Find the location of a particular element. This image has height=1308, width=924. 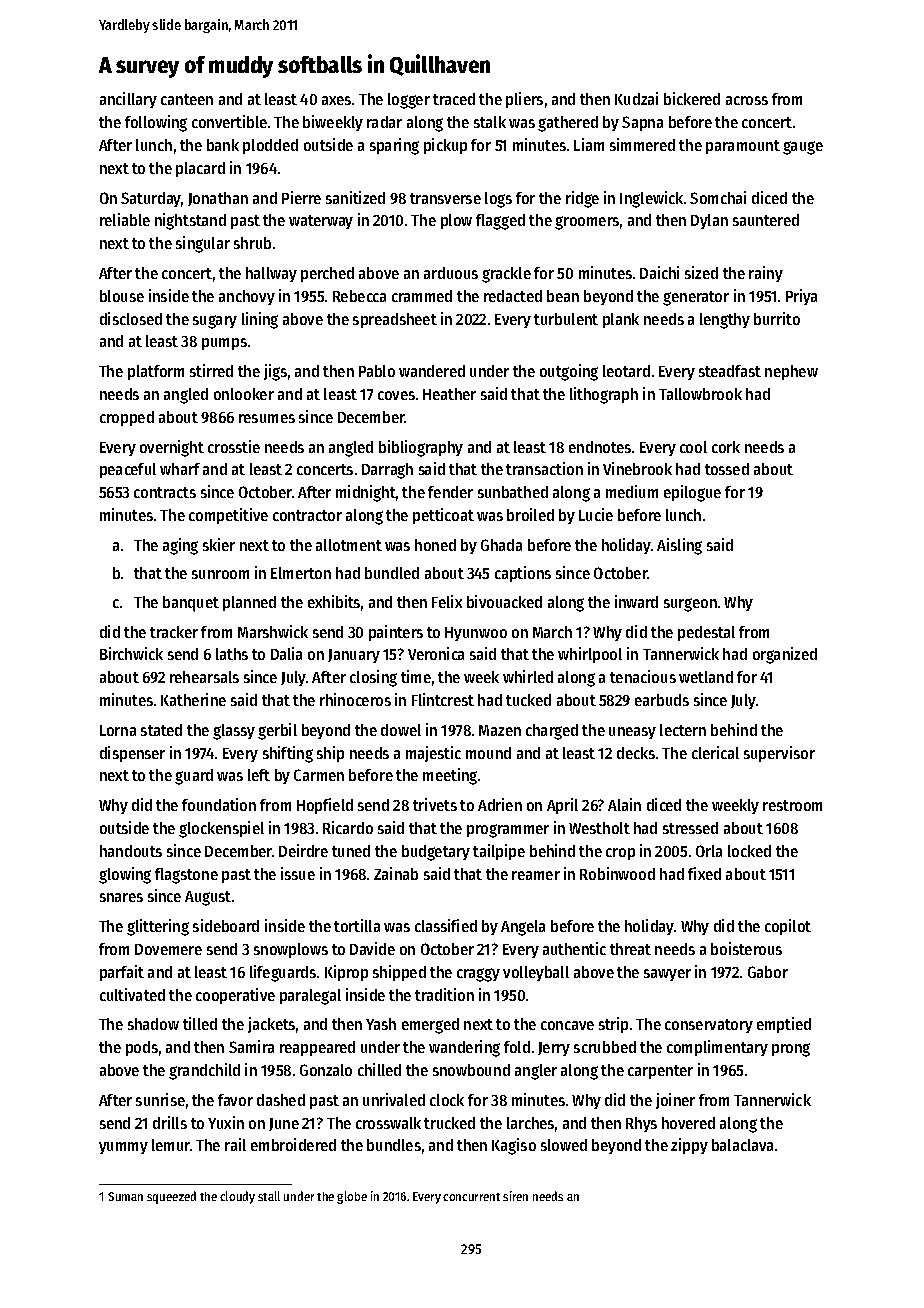

medium is located at coordinates (632, 491).
